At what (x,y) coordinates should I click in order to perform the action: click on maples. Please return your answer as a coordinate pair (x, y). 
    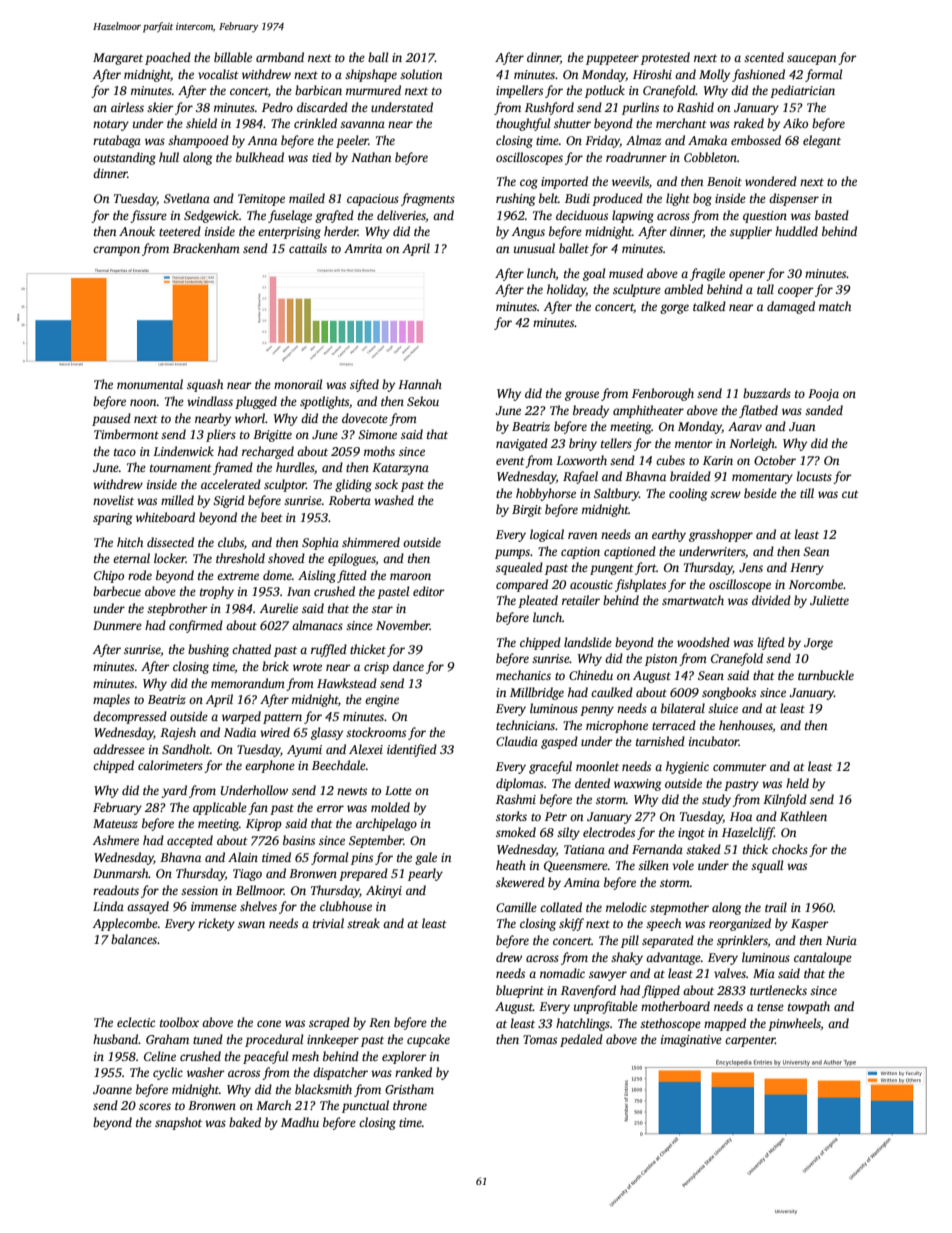
    Looking at the image, I should click on (111, 700).
